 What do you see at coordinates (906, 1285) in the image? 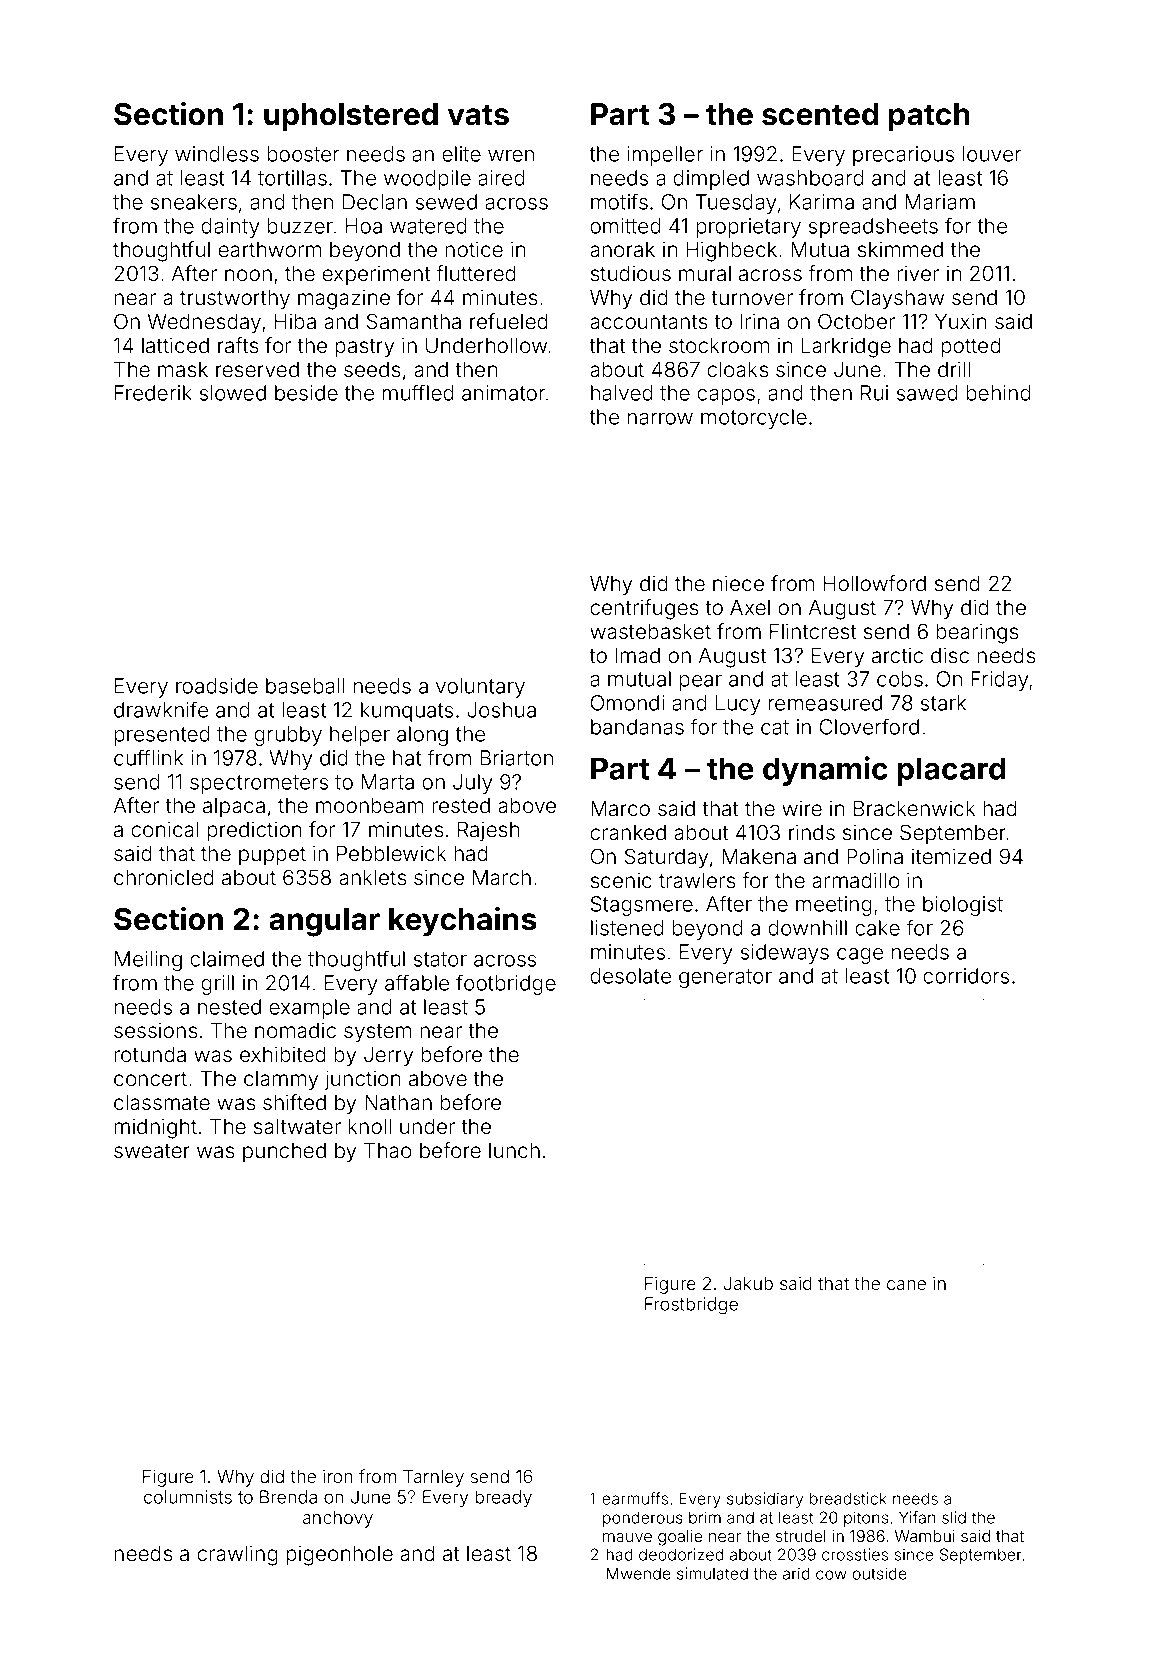
I see `cane` at bounding box center [906, 1285].
